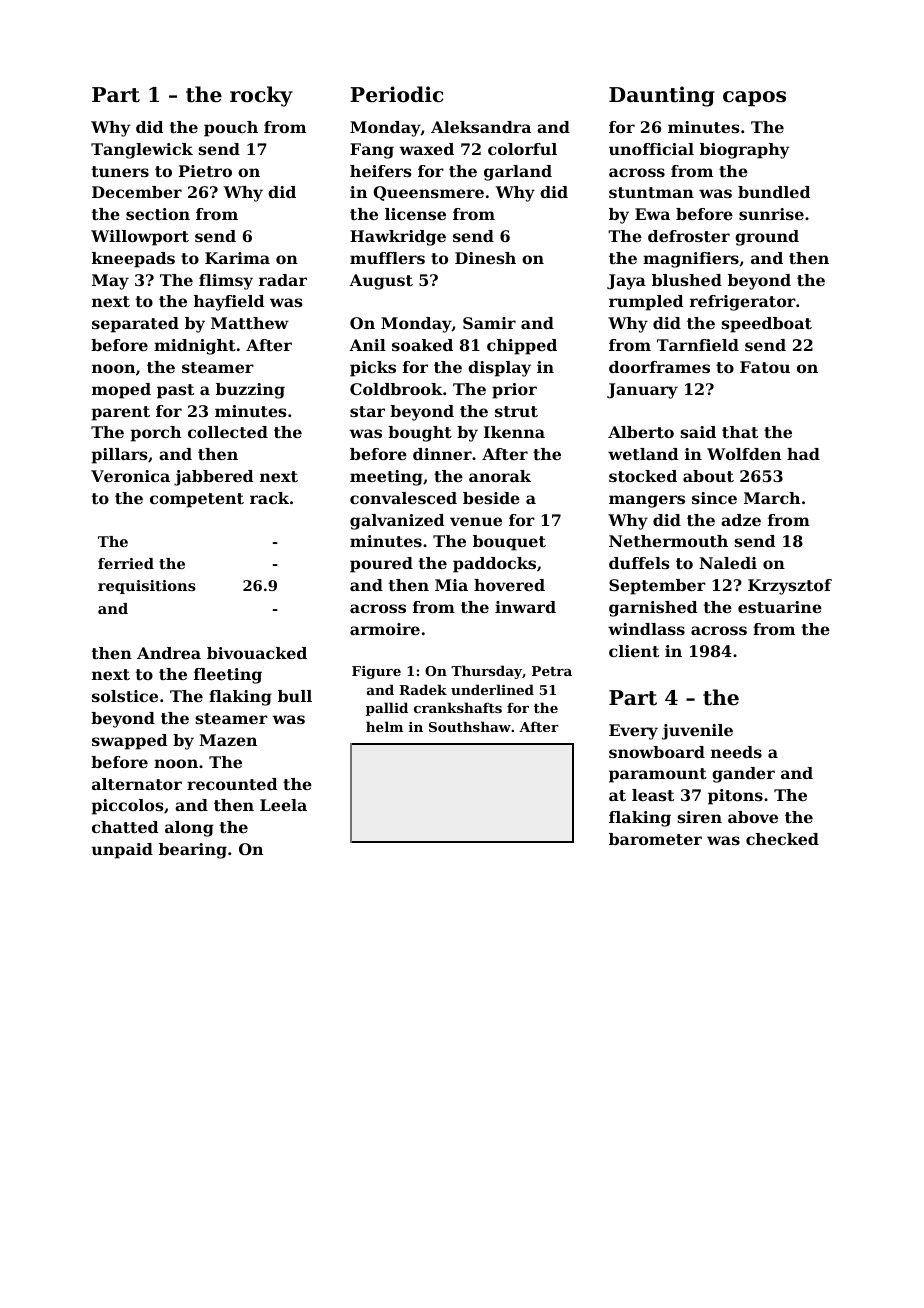 The width and height of the screenshot is (924, 1308). What do you see at coordinates (655, 839) in the screenshot?
I see `barometer` at bounding box center [655, 839].
